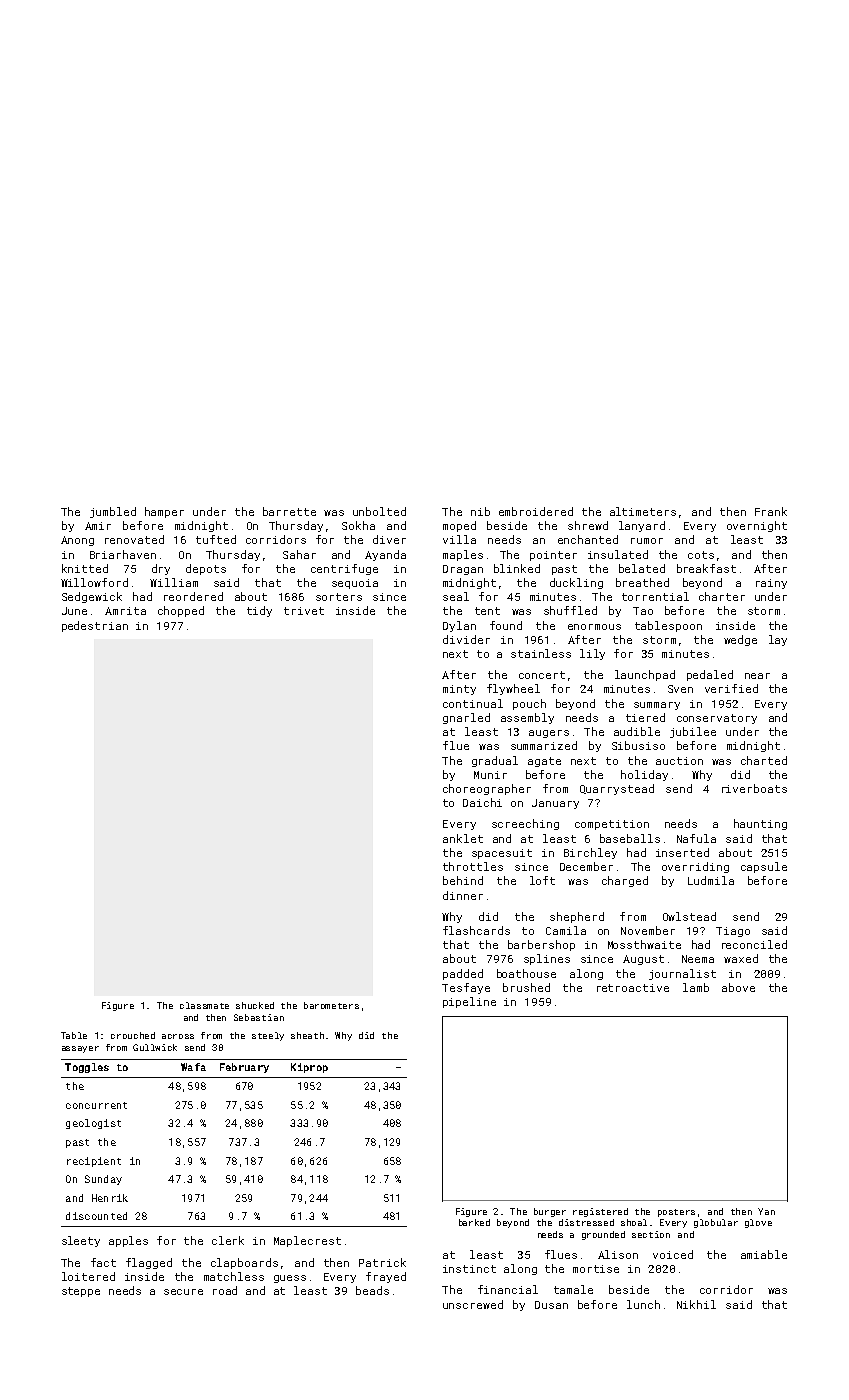 Image resolution: width=849 pixels, height=1400 pixels. What do you see at coordinates (738, 987) in the screenshot?
I see `above` at bounding box center [738, 987].
